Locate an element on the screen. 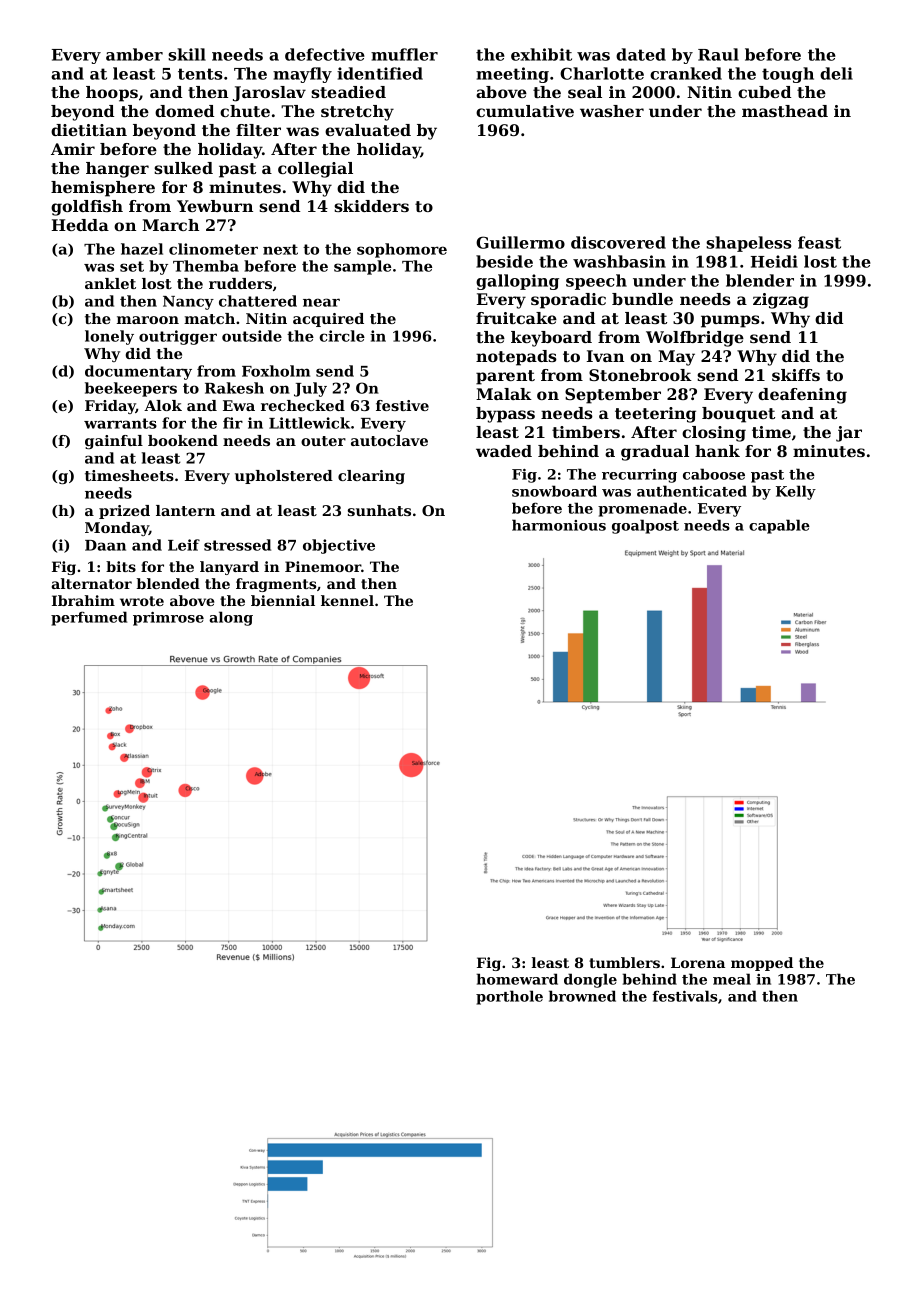 Image resolution: width=924 pixels, height=1308 pixels. Lorena is located at coordinates (698, 962).
